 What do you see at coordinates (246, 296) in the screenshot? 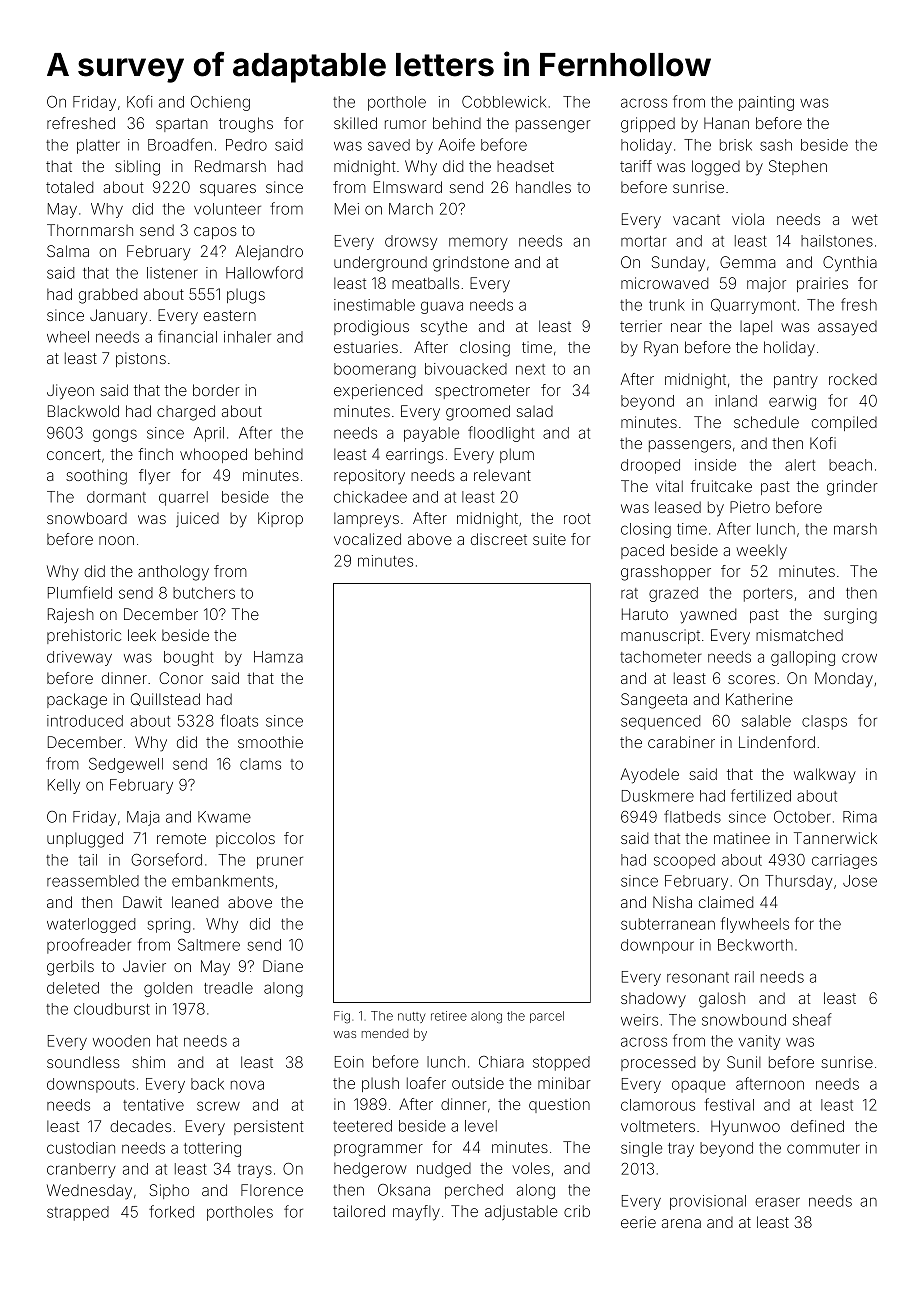
I see `plugs` at bounding box center [246, 296].
